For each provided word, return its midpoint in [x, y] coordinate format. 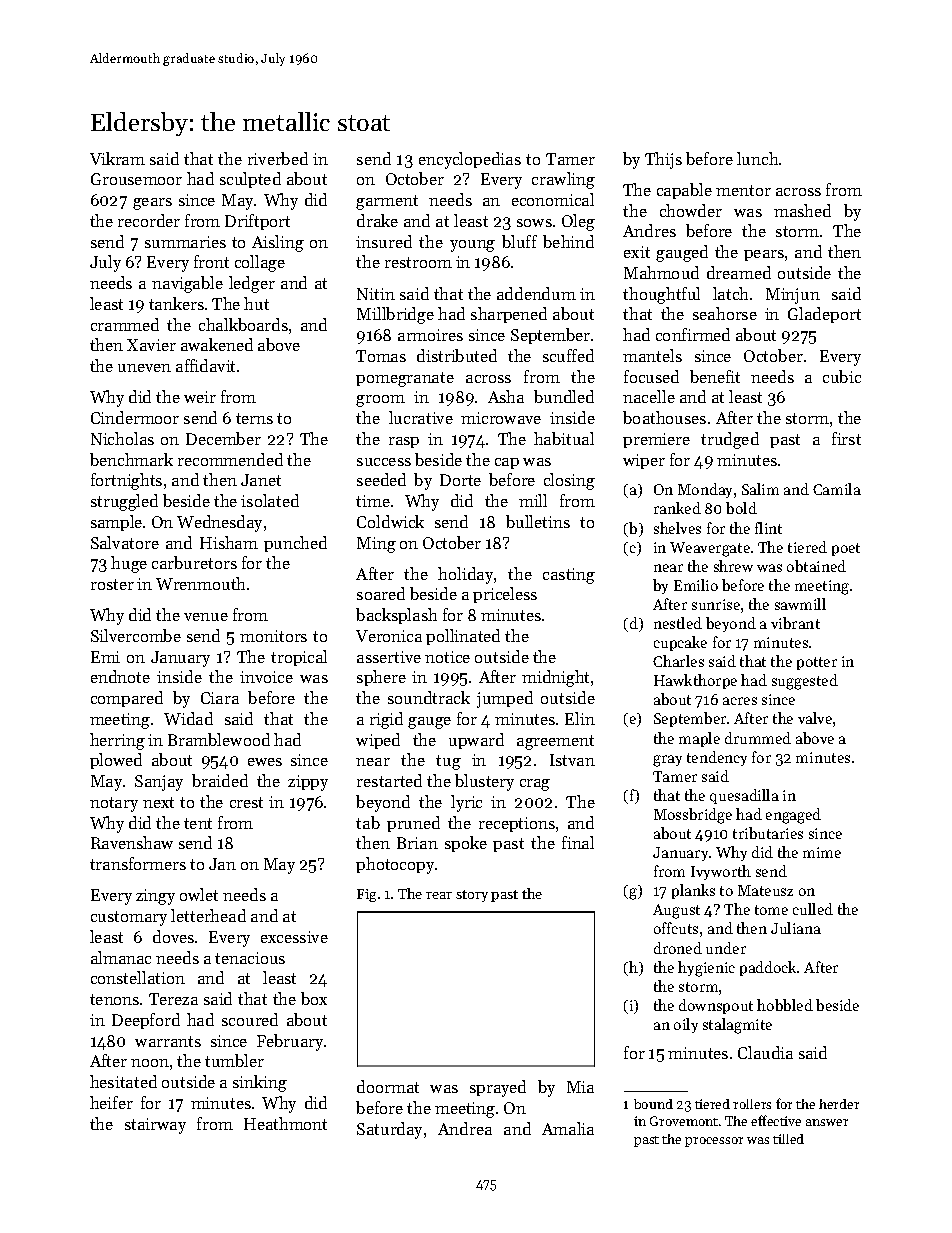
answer [827, 1122]
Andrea [465, 1128]
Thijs [663, 160]
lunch [757, 158]
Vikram [117, 158]
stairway [155, 1126]
